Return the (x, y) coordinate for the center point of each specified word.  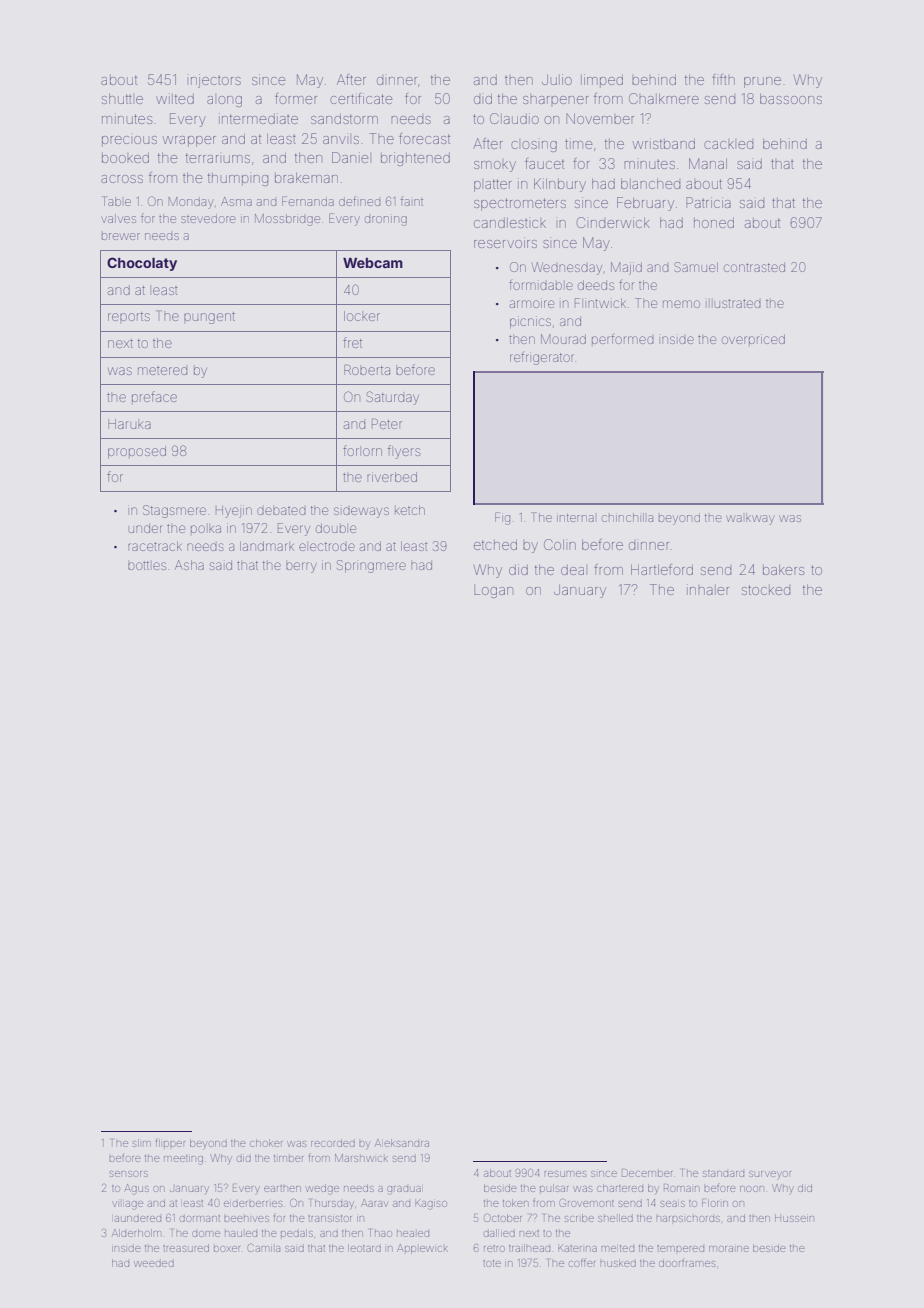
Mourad (563, 339)
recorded (333, 1144)
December (647, 1173)
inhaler (708, 589)
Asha (189, 565)
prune (762, 82)
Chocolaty (142, 264)
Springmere (371, 566)
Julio (557, 79)
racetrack (155, 546)
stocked (766, 590)
